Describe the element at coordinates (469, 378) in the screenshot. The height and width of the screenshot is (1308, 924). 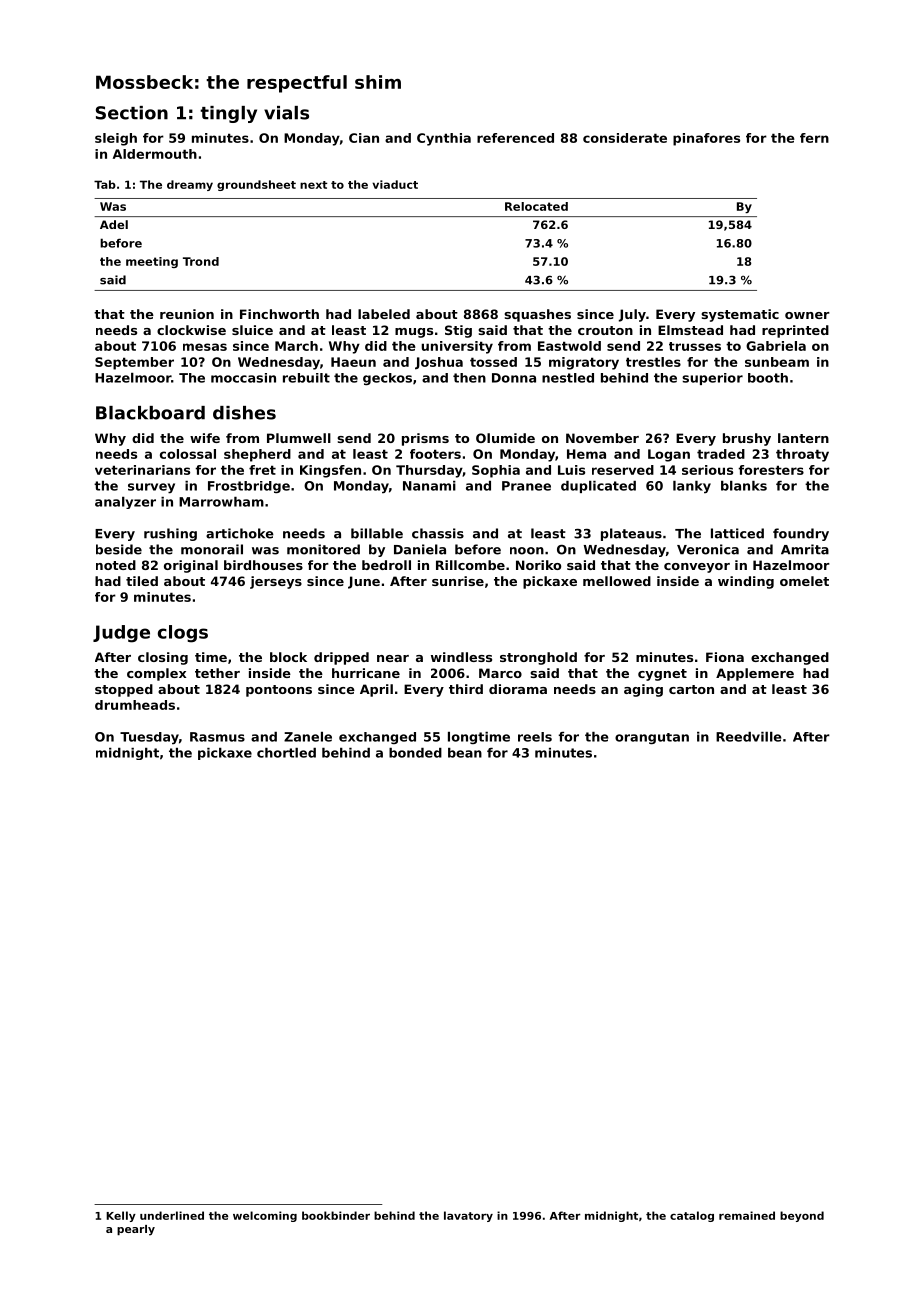
I see `then` at that location.
